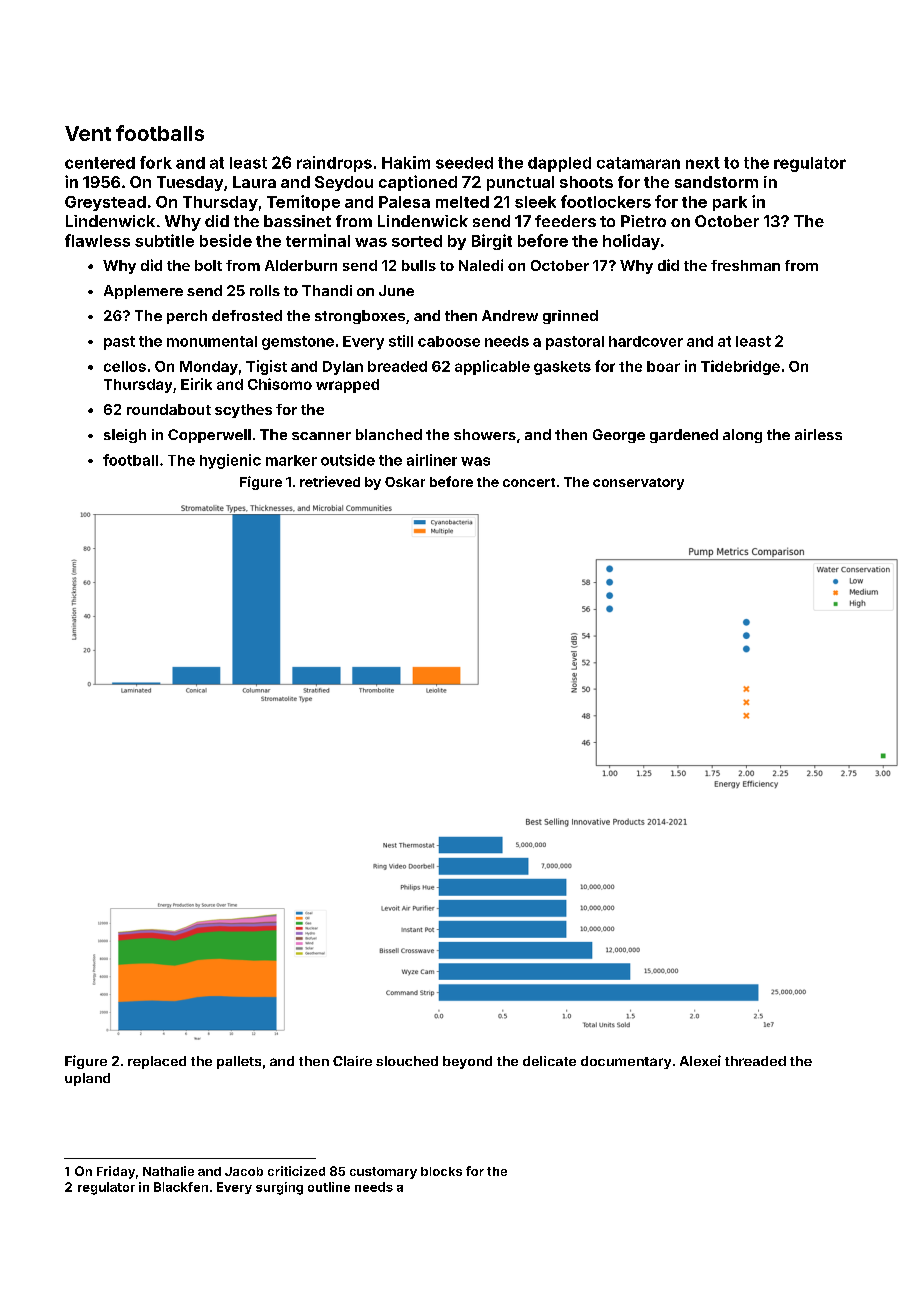  I want to click on hygienic, so click(230, 461).
